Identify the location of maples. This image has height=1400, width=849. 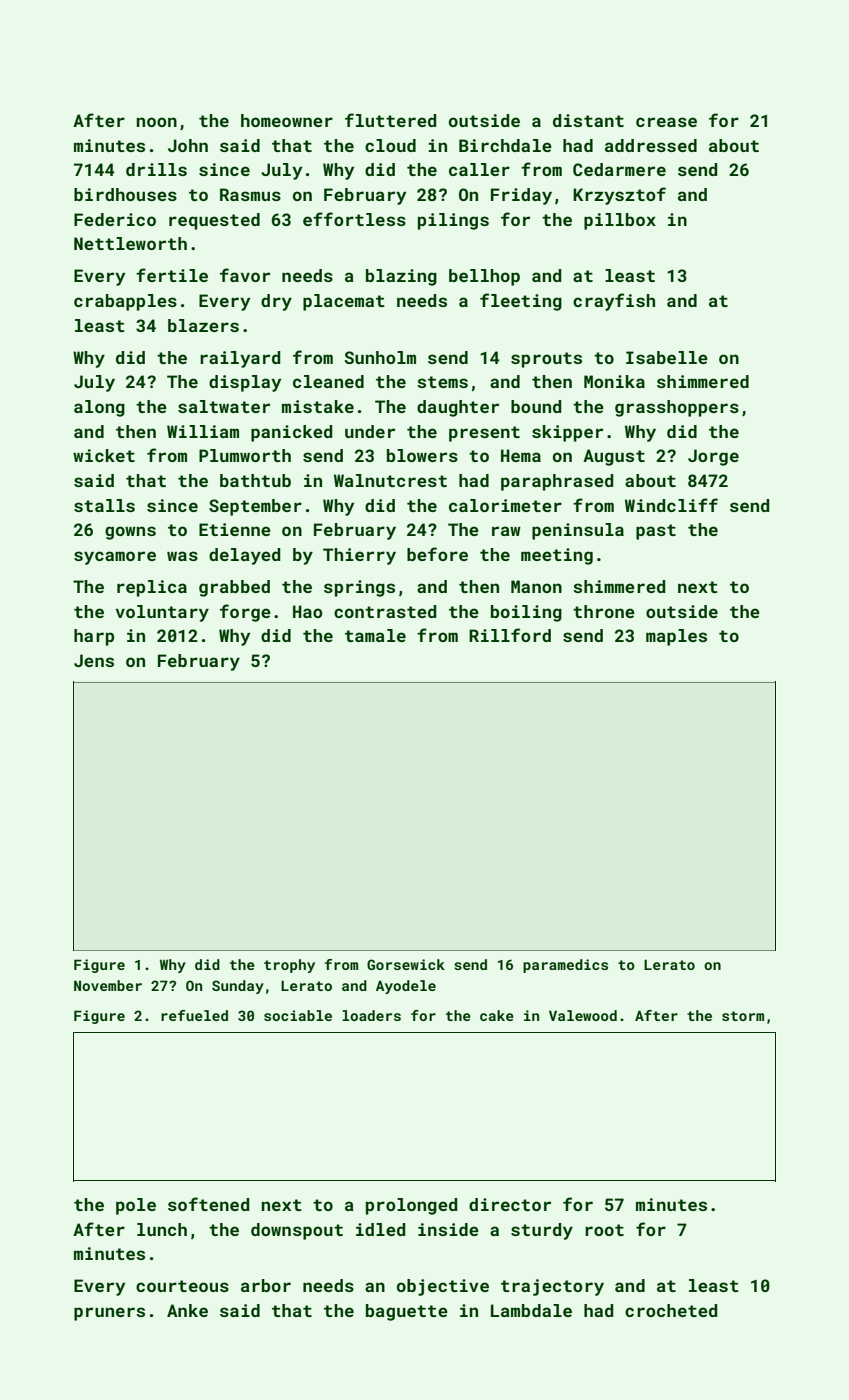
(676, 637).
